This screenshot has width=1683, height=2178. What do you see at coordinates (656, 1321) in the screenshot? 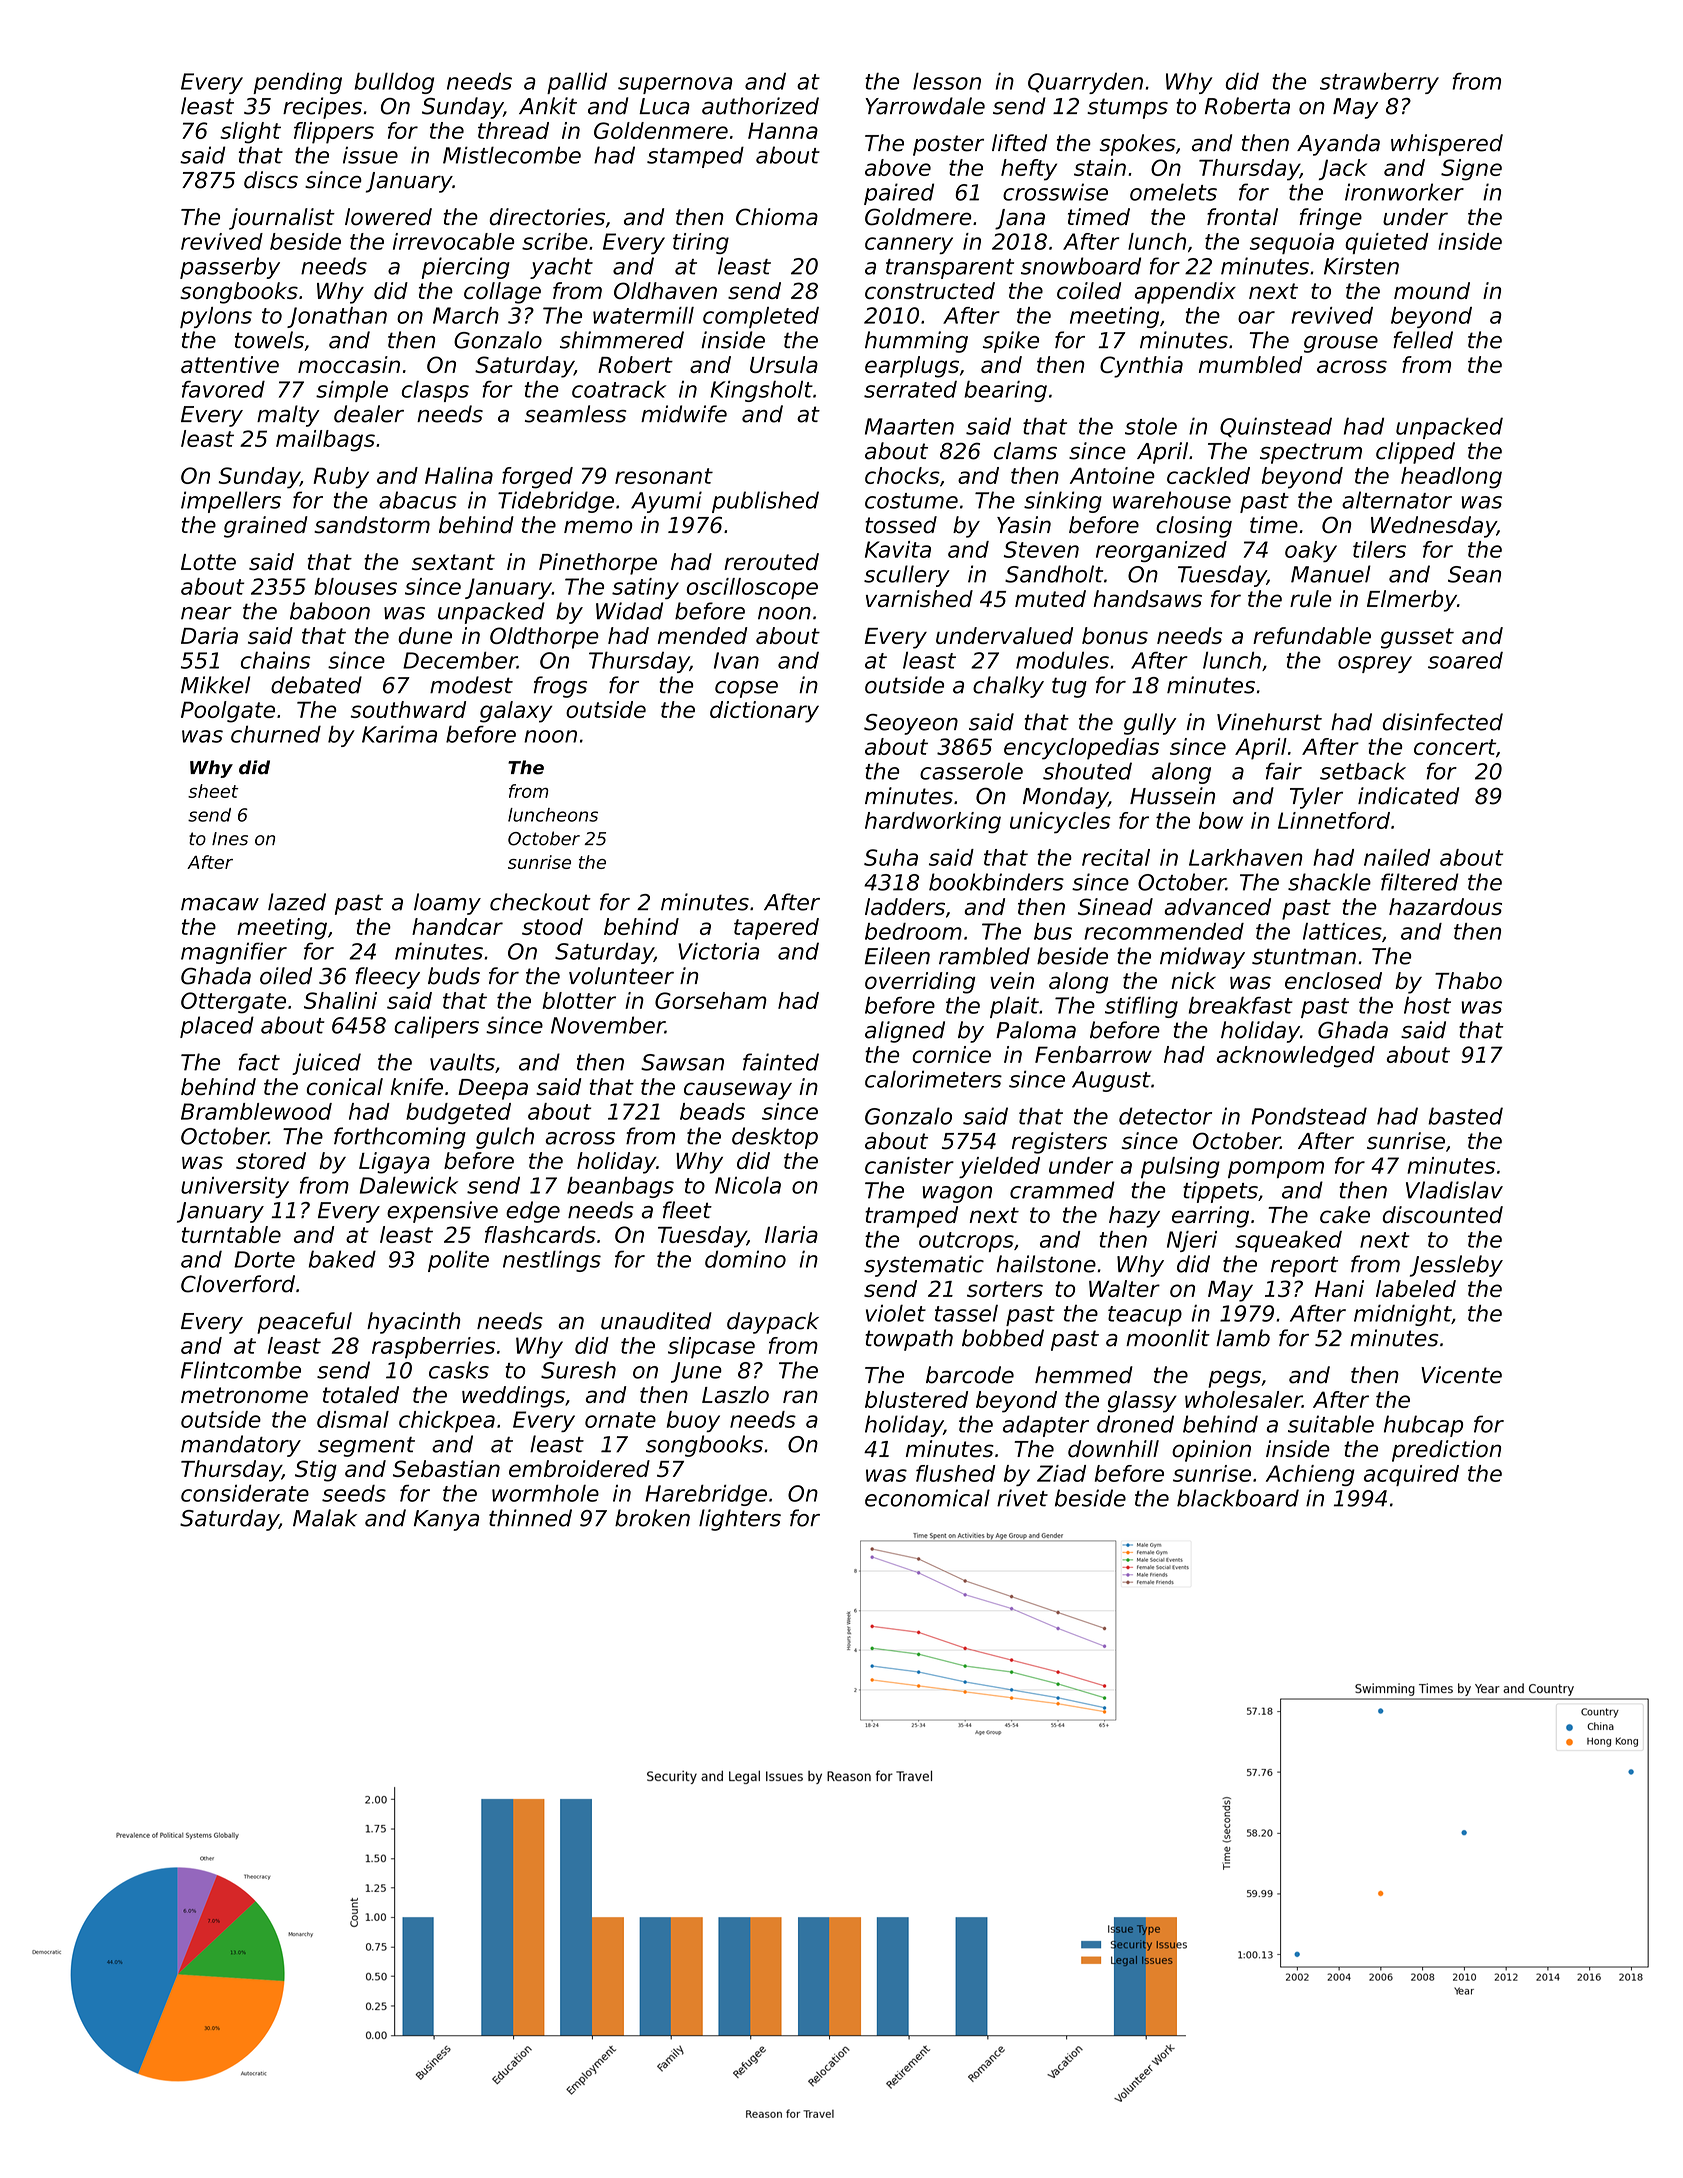
I see `unaudited` at bounding box center [656, 1321].
